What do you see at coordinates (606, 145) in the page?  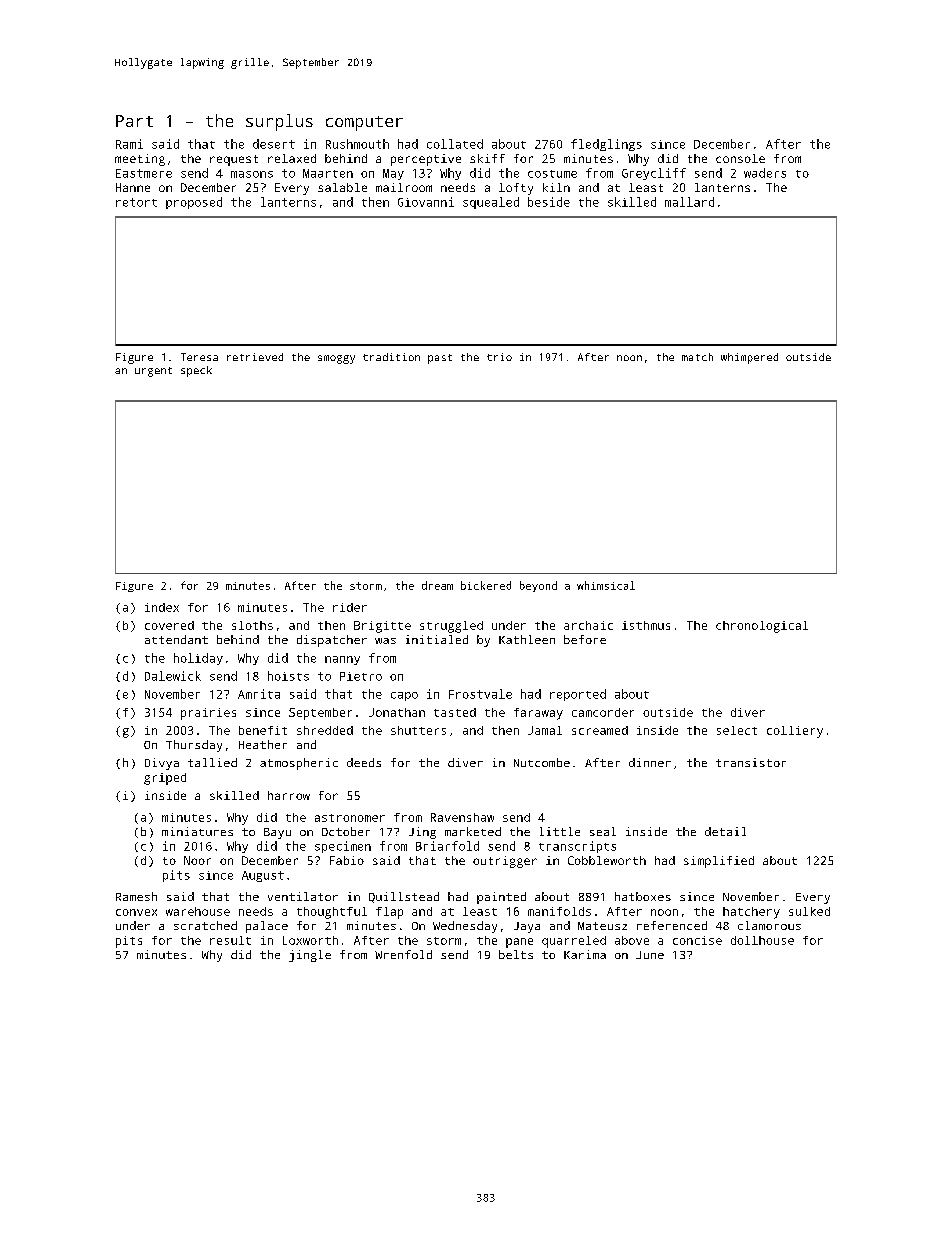 I see `fledglings` at bounding box center [606, 145].
